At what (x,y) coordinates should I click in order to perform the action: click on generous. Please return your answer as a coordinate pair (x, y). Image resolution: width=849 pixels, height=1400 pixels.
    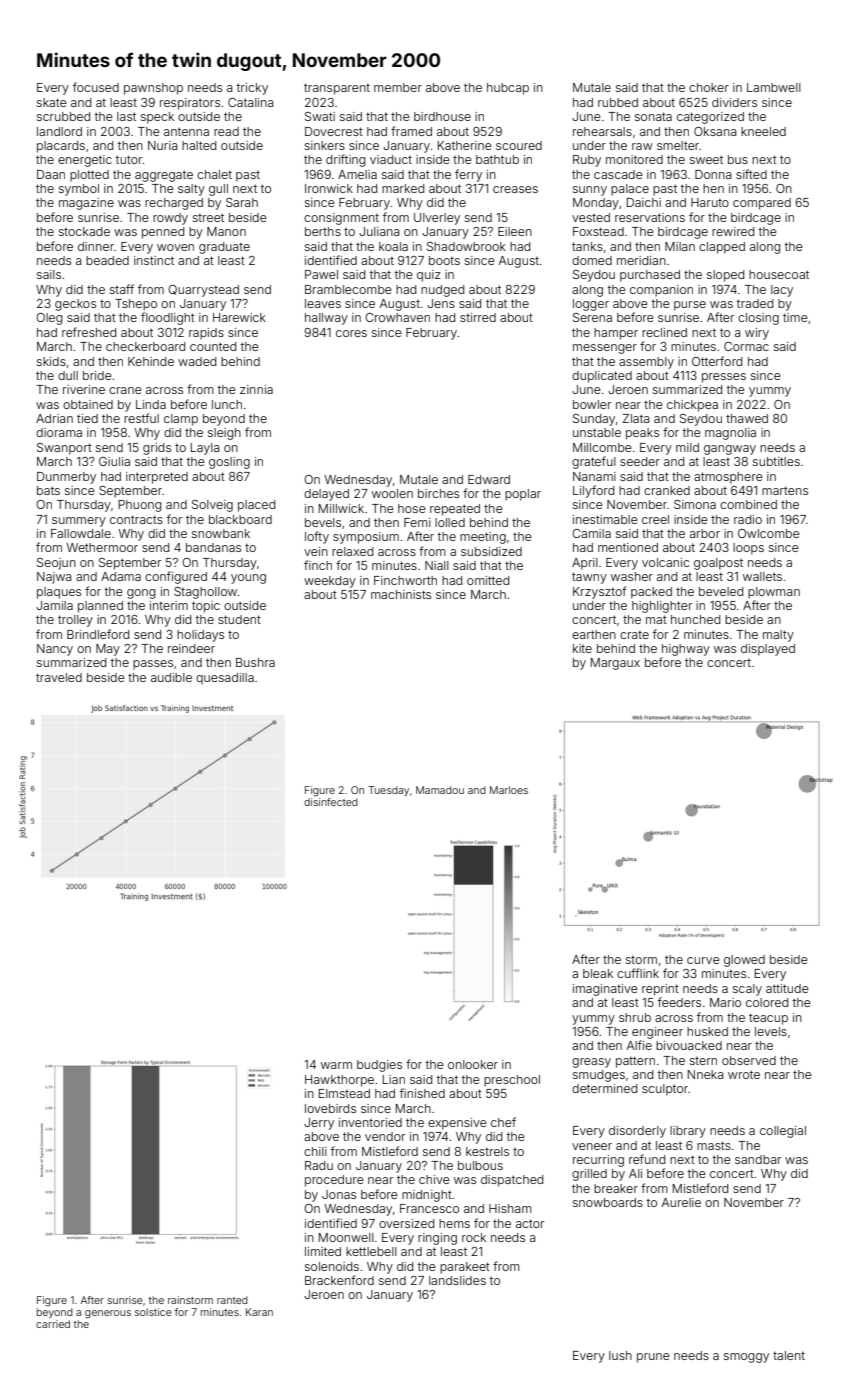
    Looking at the image, I should click on (108, 1314).
